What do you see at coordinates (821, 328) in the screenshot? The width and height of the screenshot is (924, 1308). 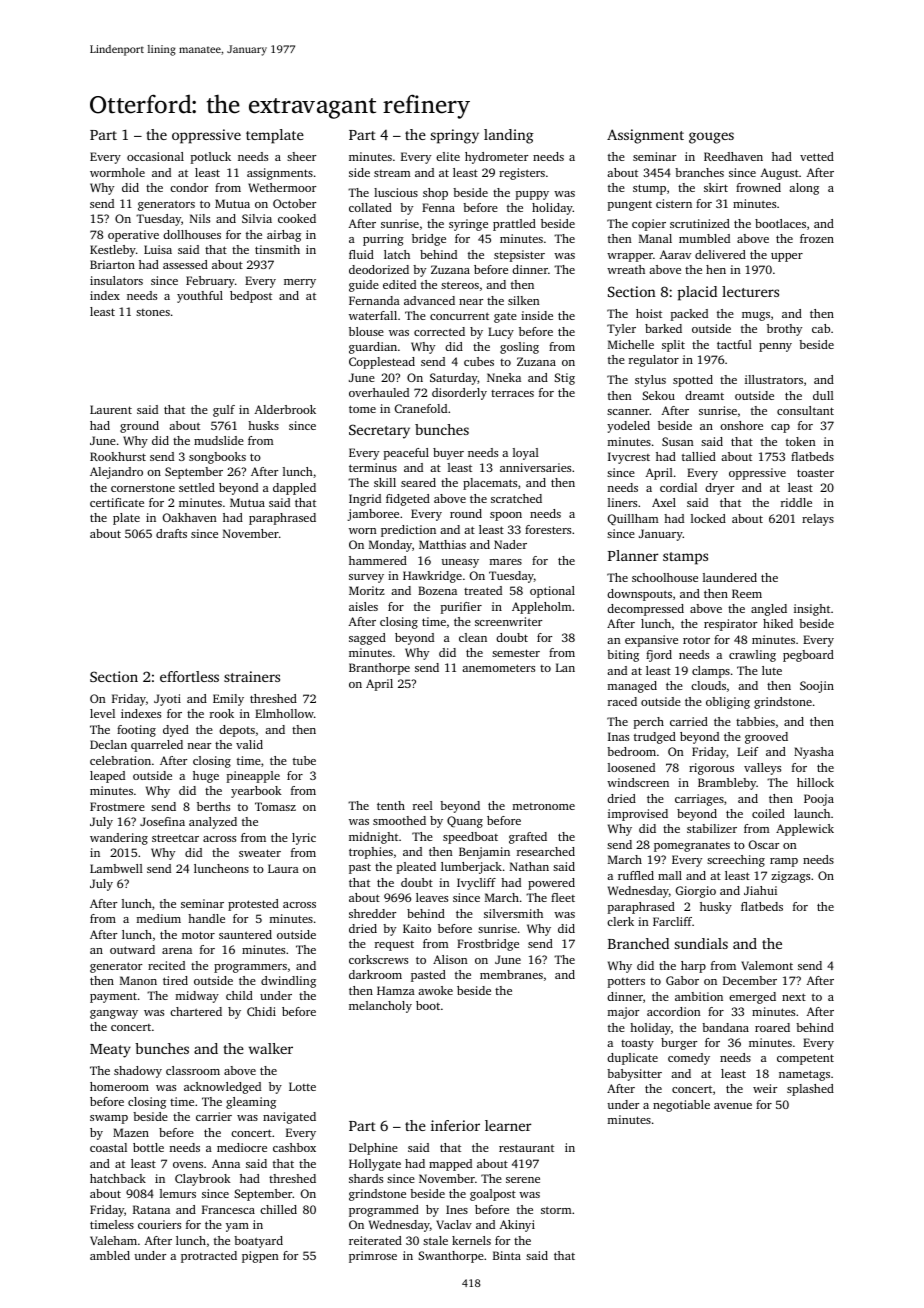 I see `cab` at bounding box center [821, 328].
